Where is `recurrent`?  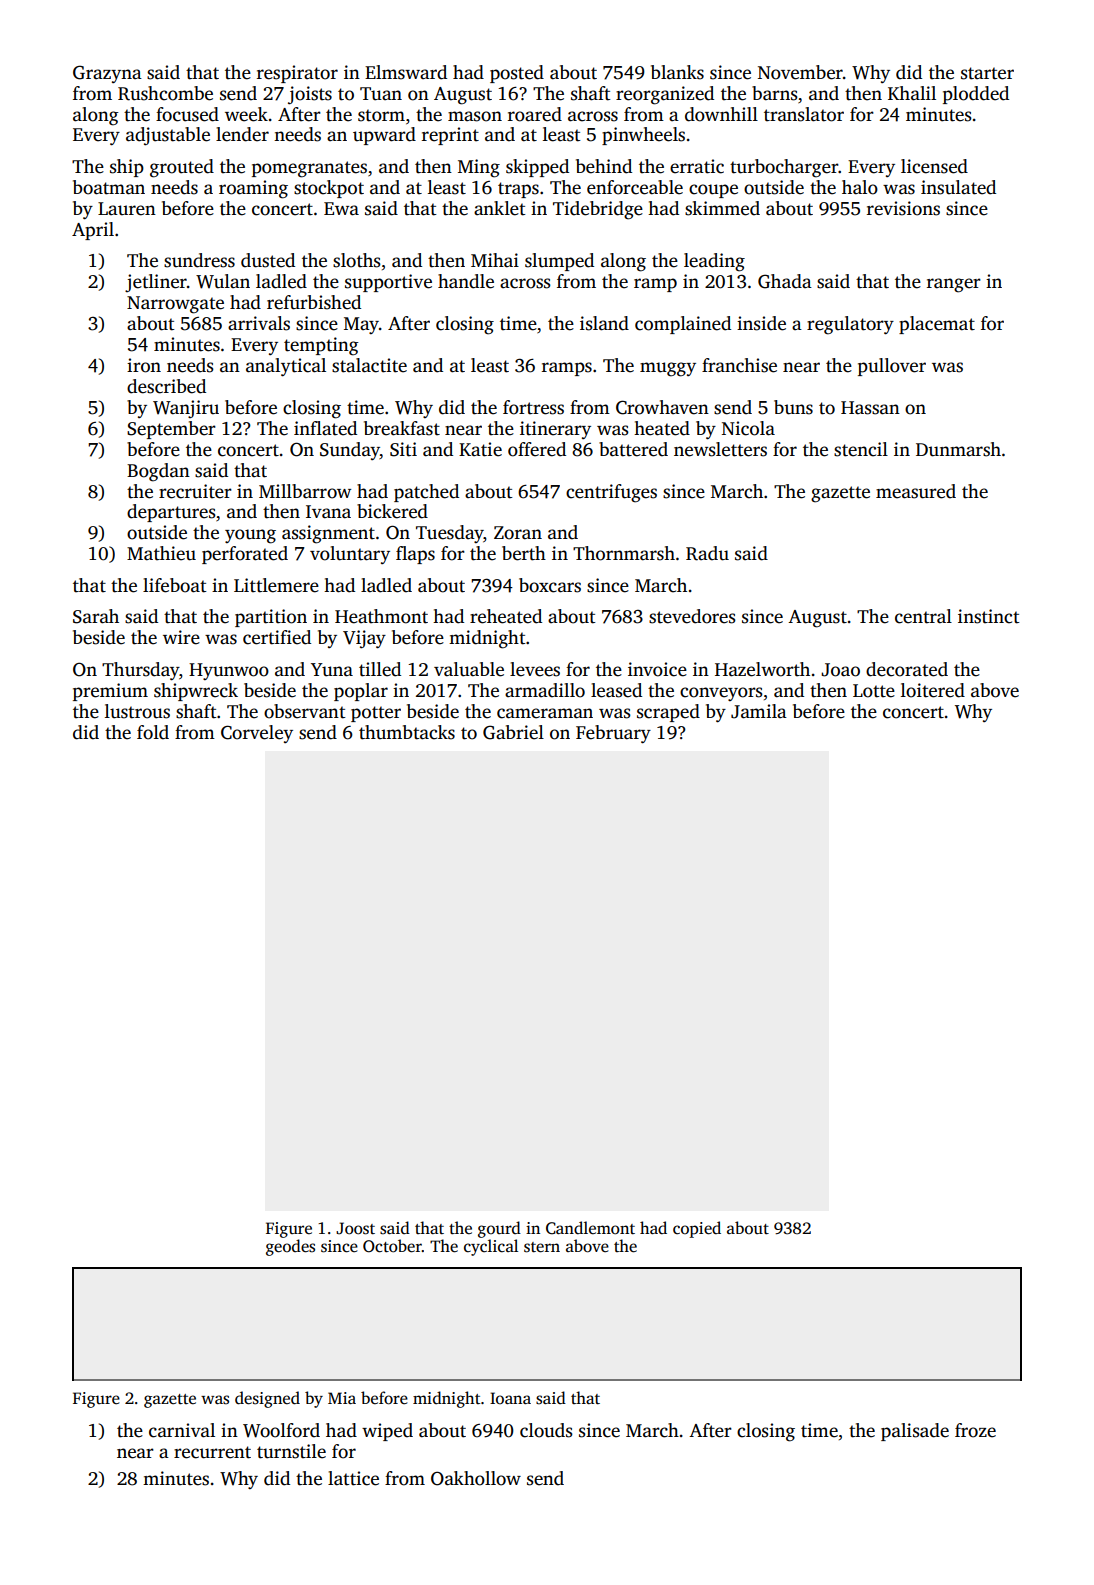
recurrent is located at coordinates (212, 1452).
